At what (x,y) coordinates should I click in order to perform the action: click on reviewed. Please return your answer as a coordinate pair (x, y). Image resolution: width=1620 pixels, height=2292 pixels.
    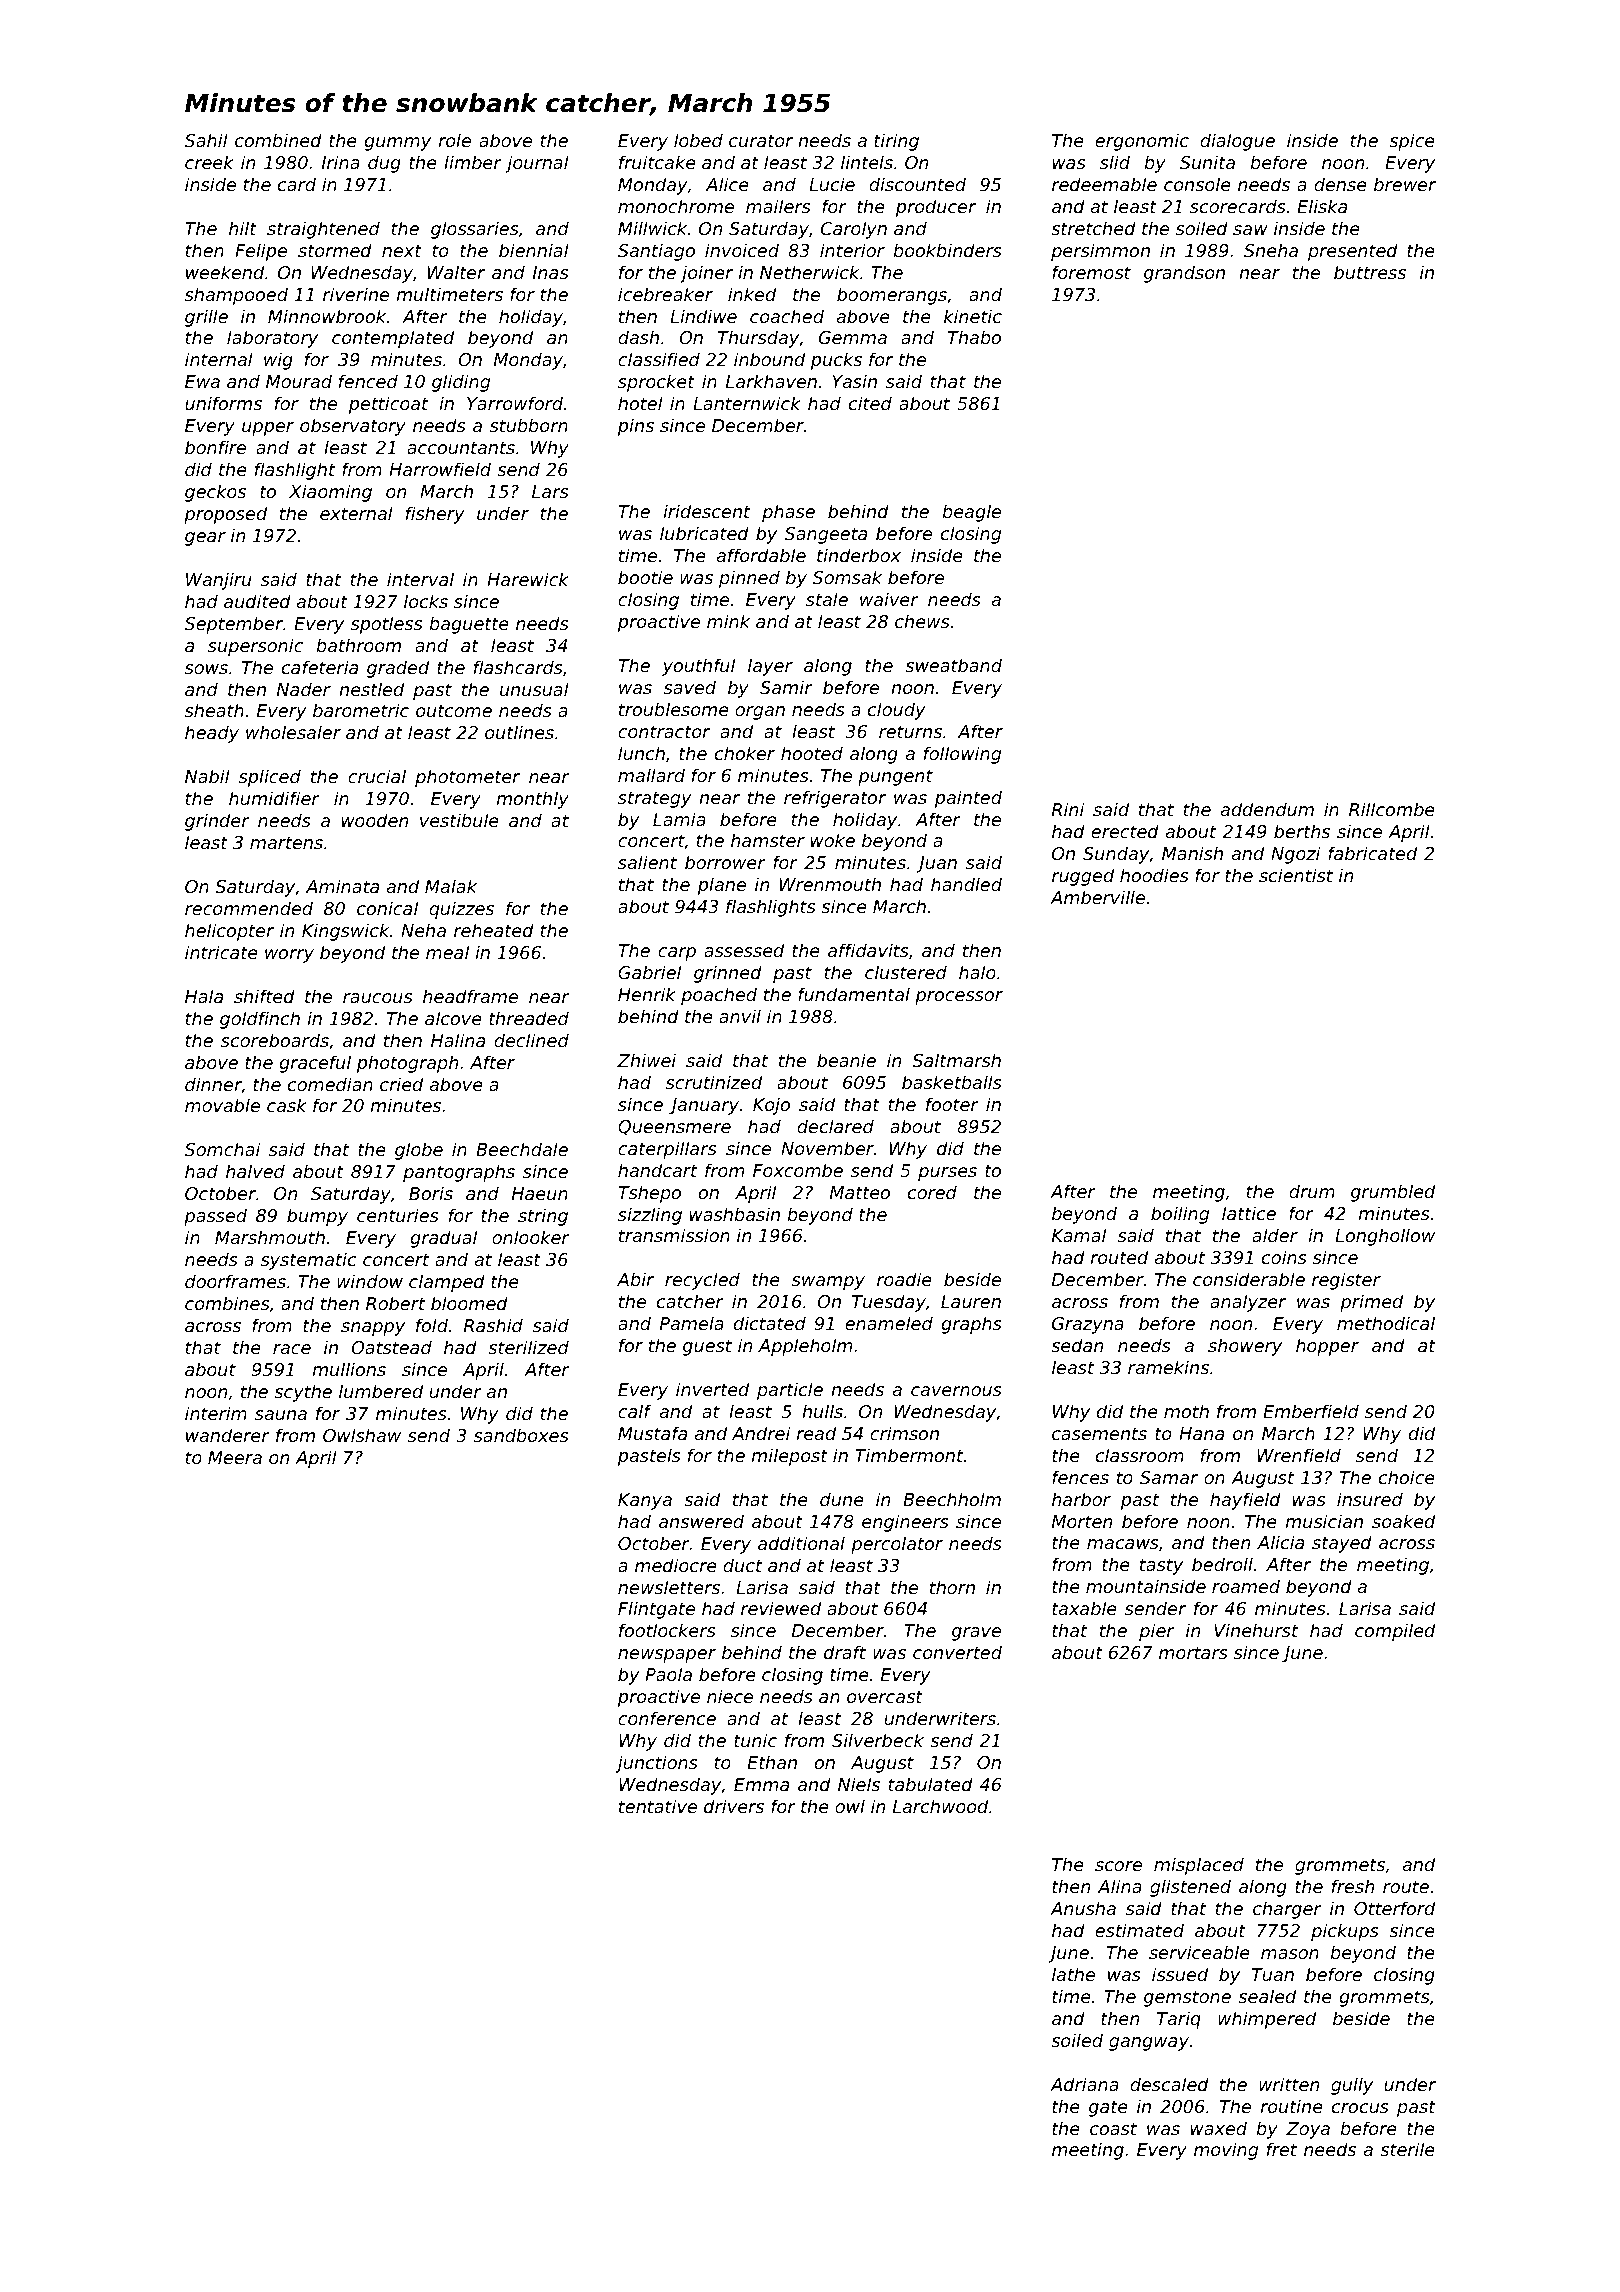
    Looking at the image, I should click on (781, 1608).
